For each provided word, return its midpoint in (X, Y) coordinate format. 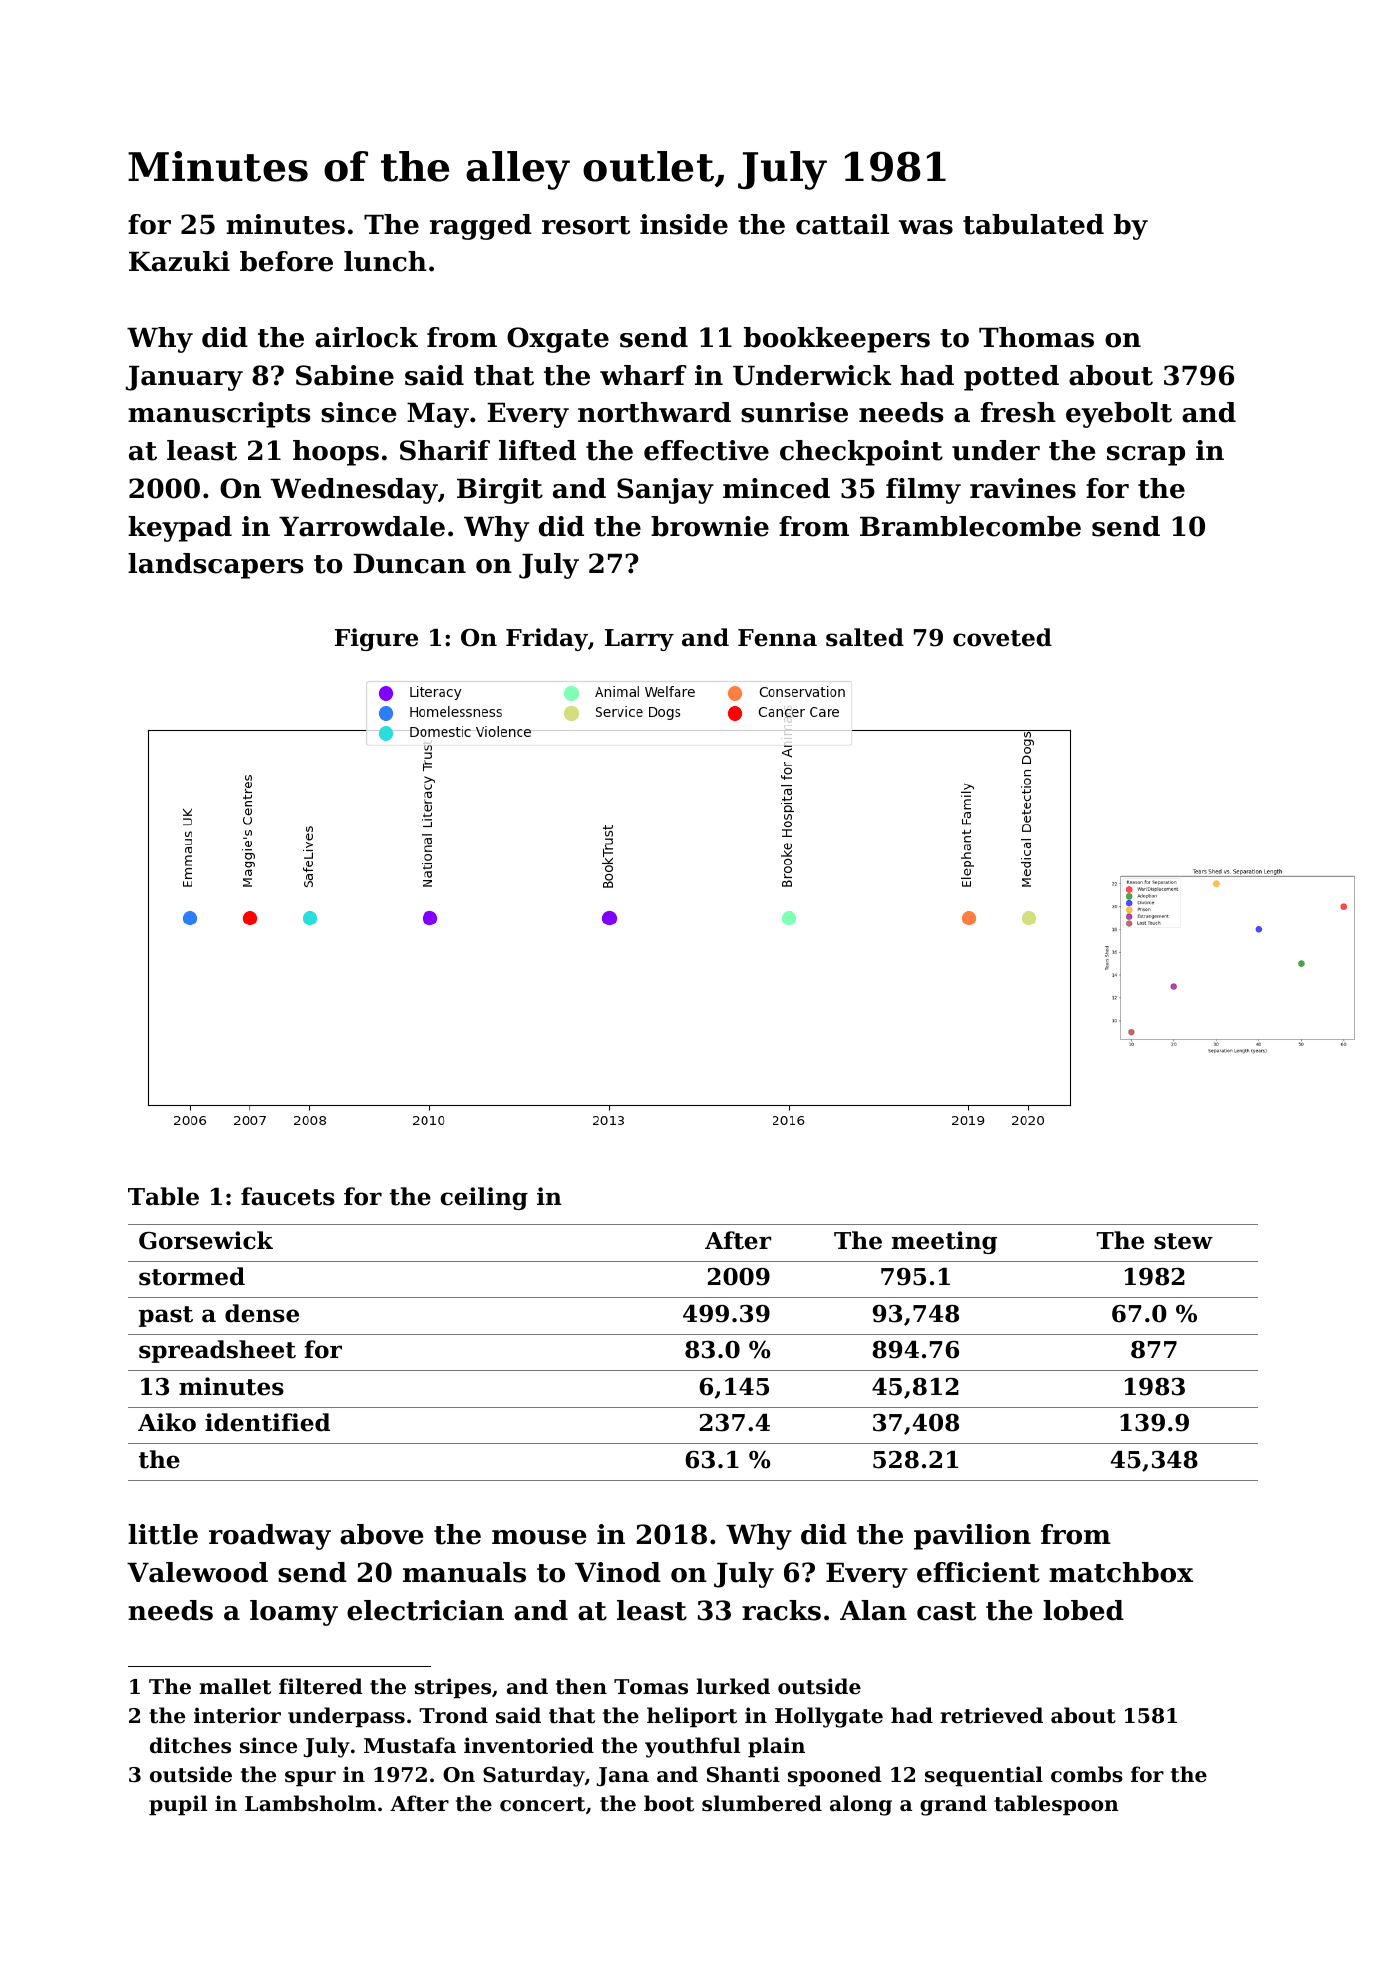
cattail (842, 224)
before (286, 261)
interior (237, 1715)
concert (542, 1804)
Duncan (409, 564)
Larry (639, 640)
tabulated (1033, 224)
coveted (1002, 637)
